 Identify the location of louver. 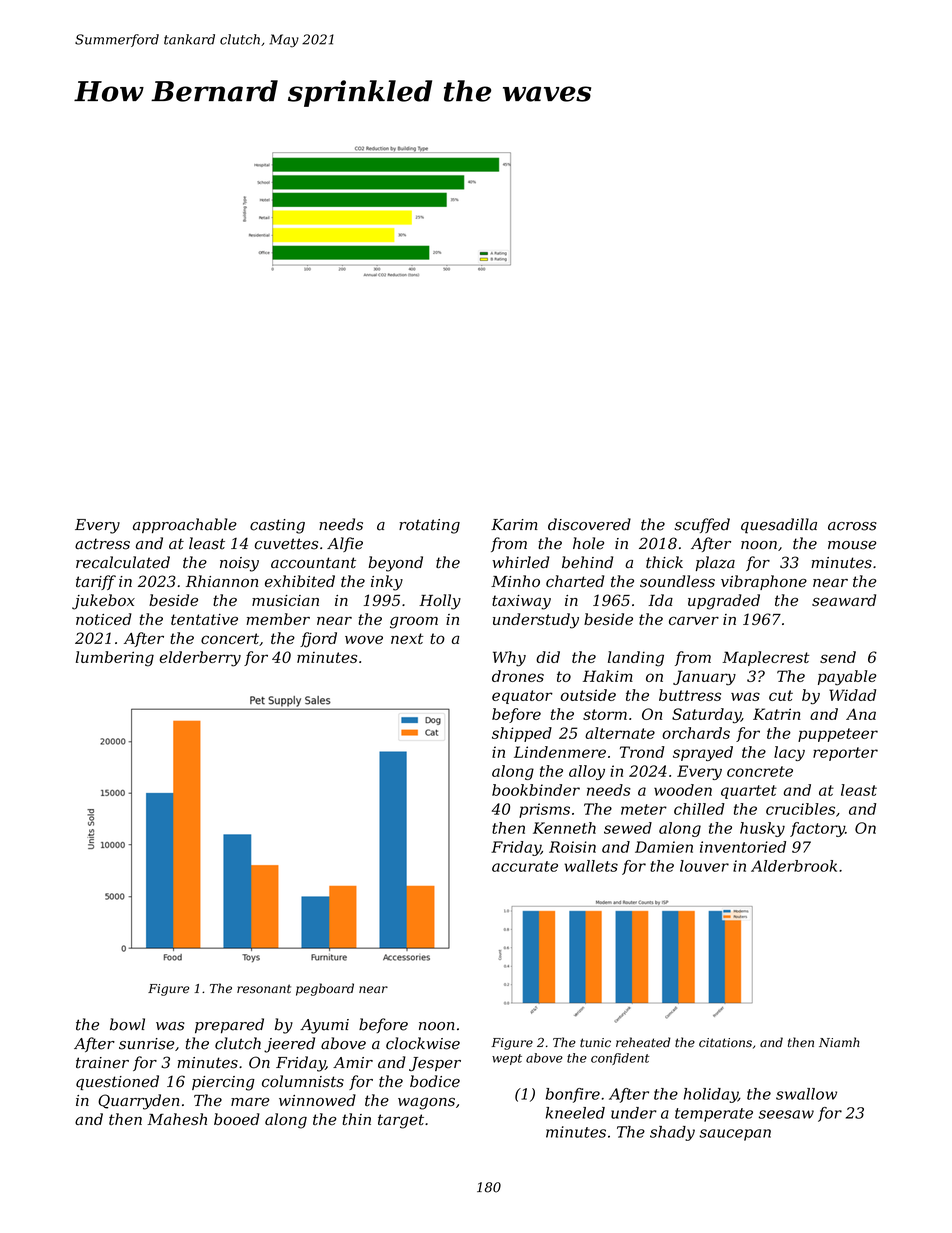
(704, 866).
